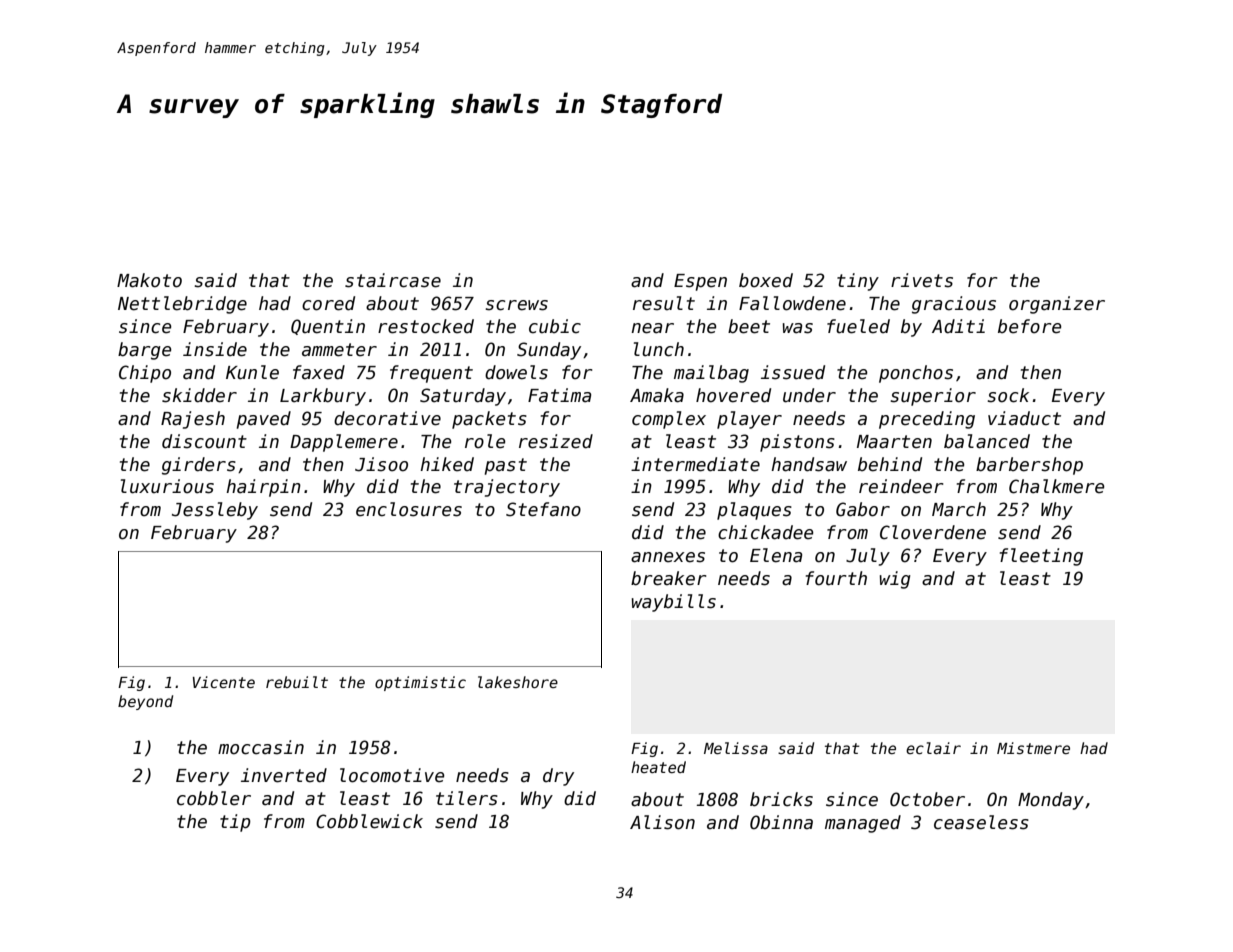 The width and height of the page is (1233, 952). I want to click on Chalkmere, so click(1057, 486).
